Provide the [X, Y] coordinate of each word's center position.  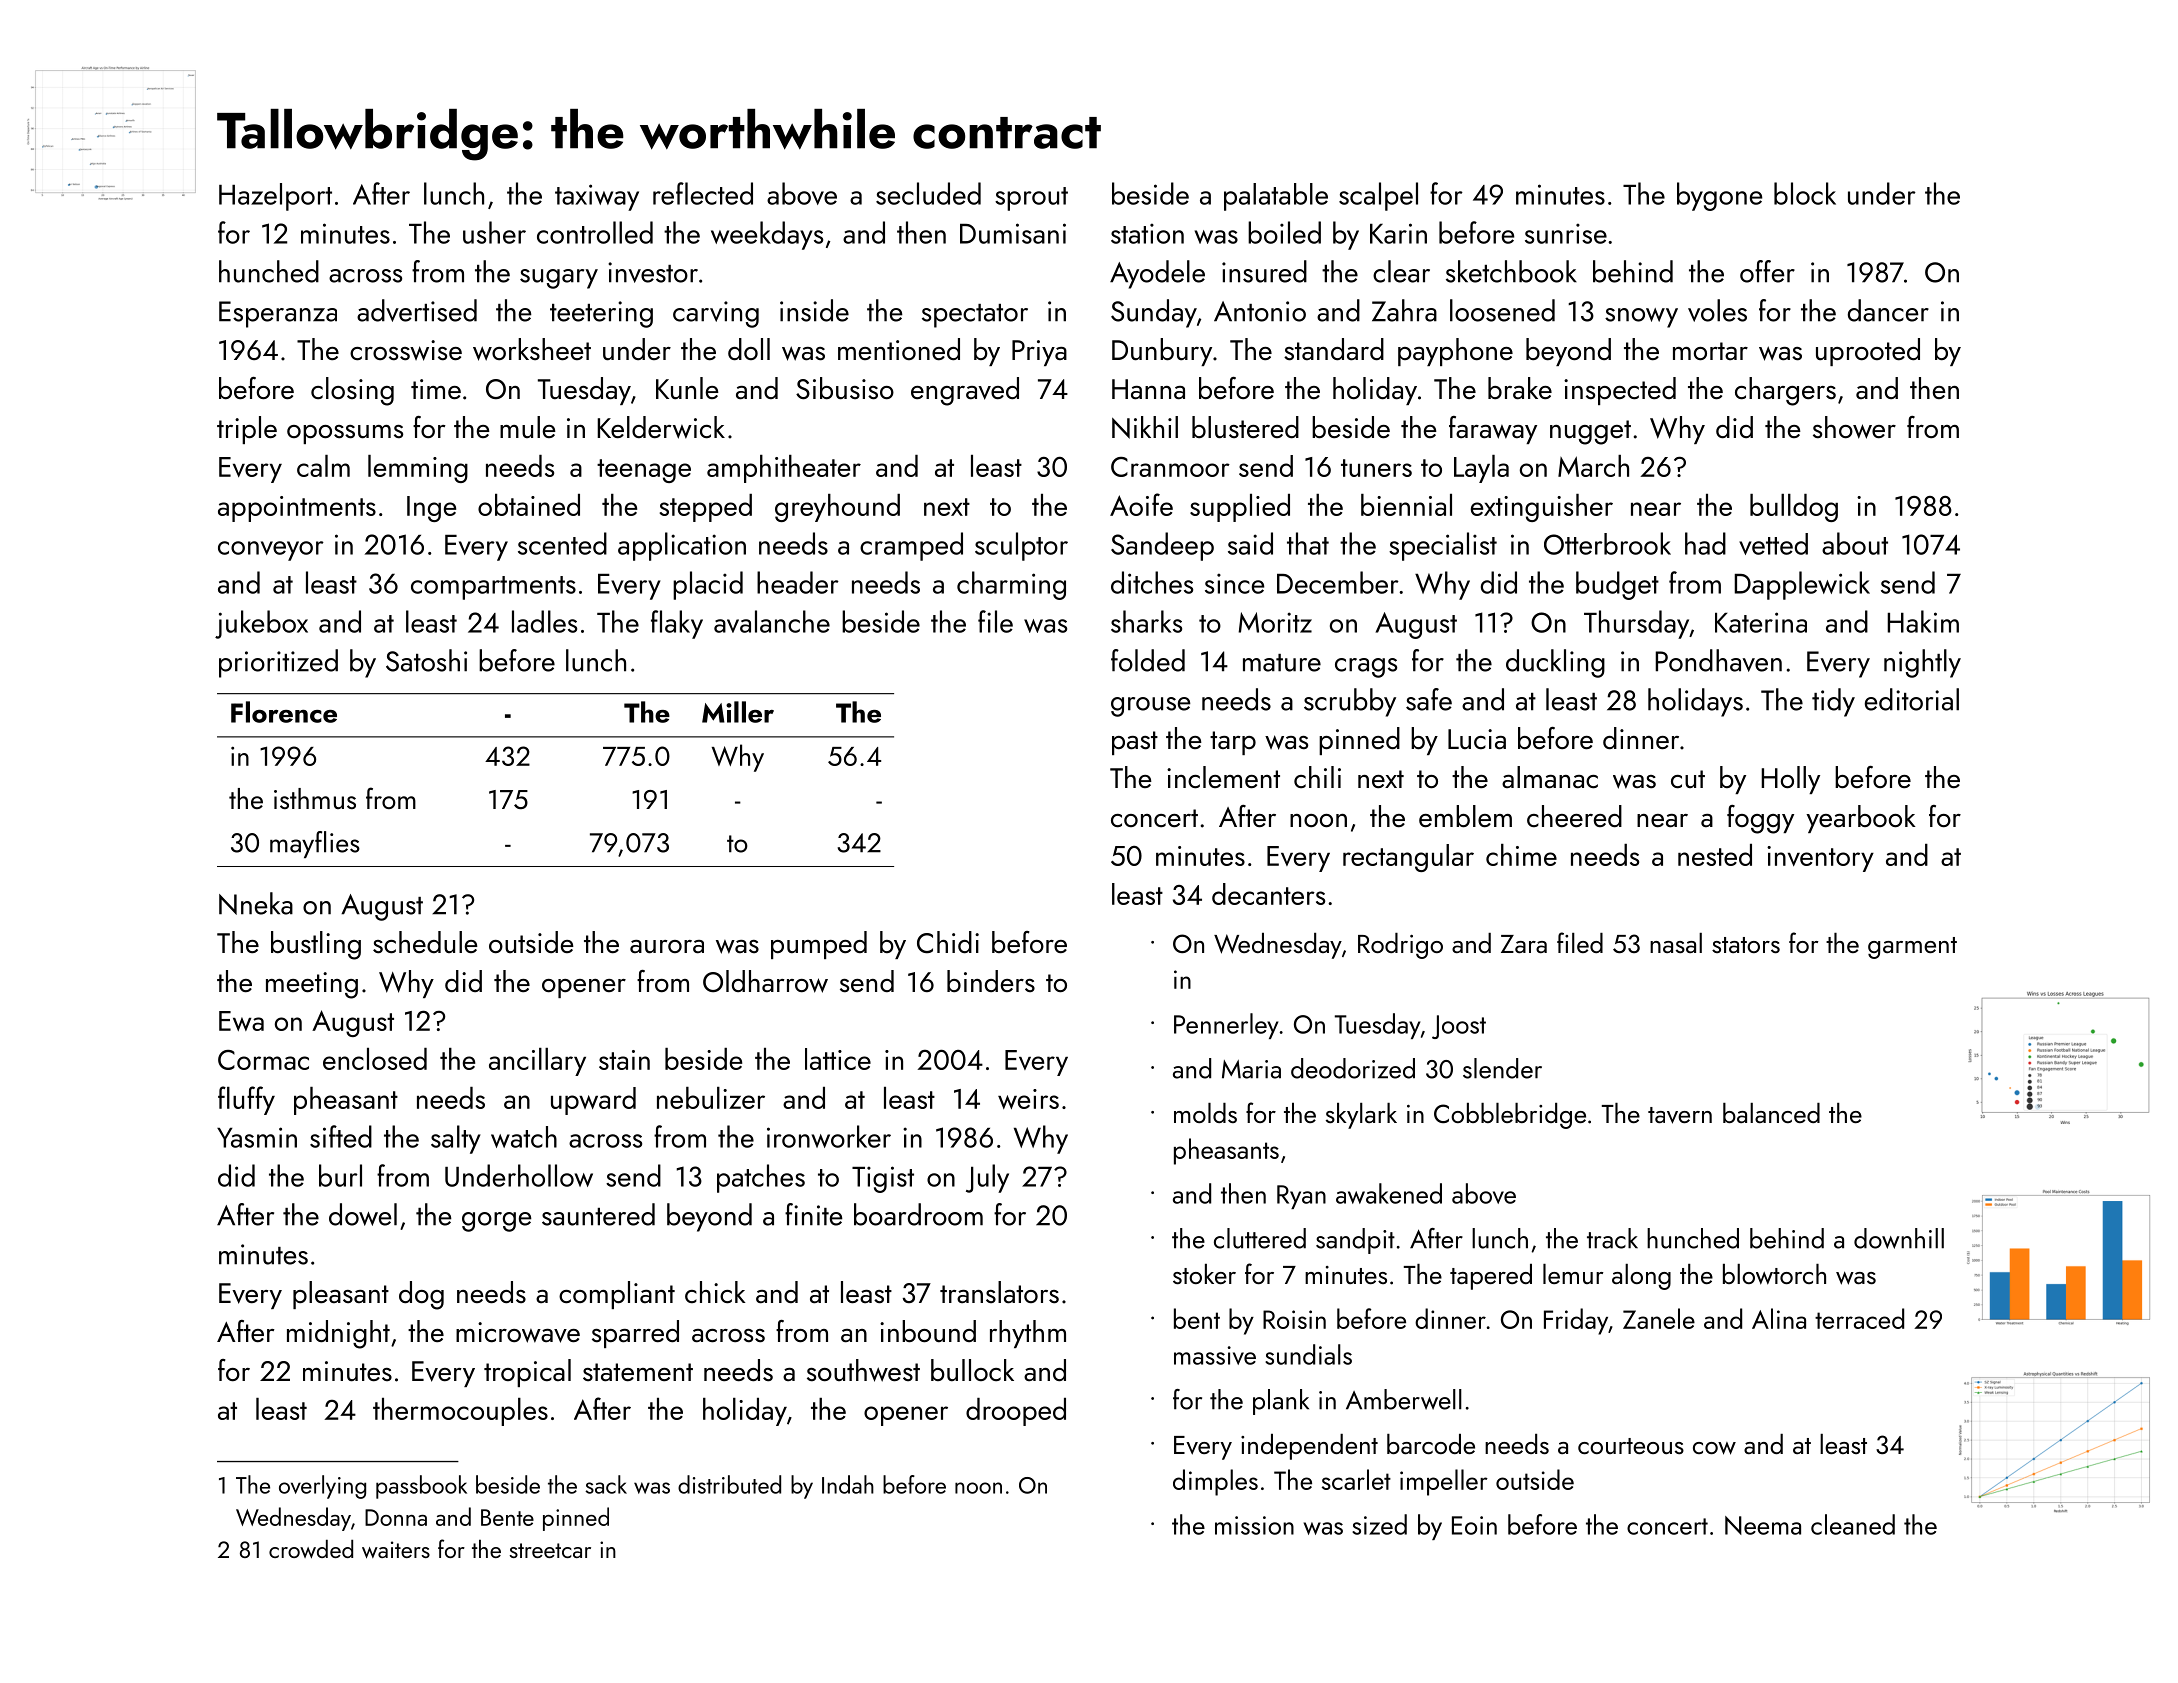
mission [1254, 1525]
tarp [1233, 743]
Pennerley [1226, 1026]
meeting [312, 985]
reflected [703, 193]
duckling [1555, 663]
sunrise [1566, 233]
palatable [1276, 197]
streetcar [550, 1550]
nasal [1676, 943]
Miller [738, 712]
